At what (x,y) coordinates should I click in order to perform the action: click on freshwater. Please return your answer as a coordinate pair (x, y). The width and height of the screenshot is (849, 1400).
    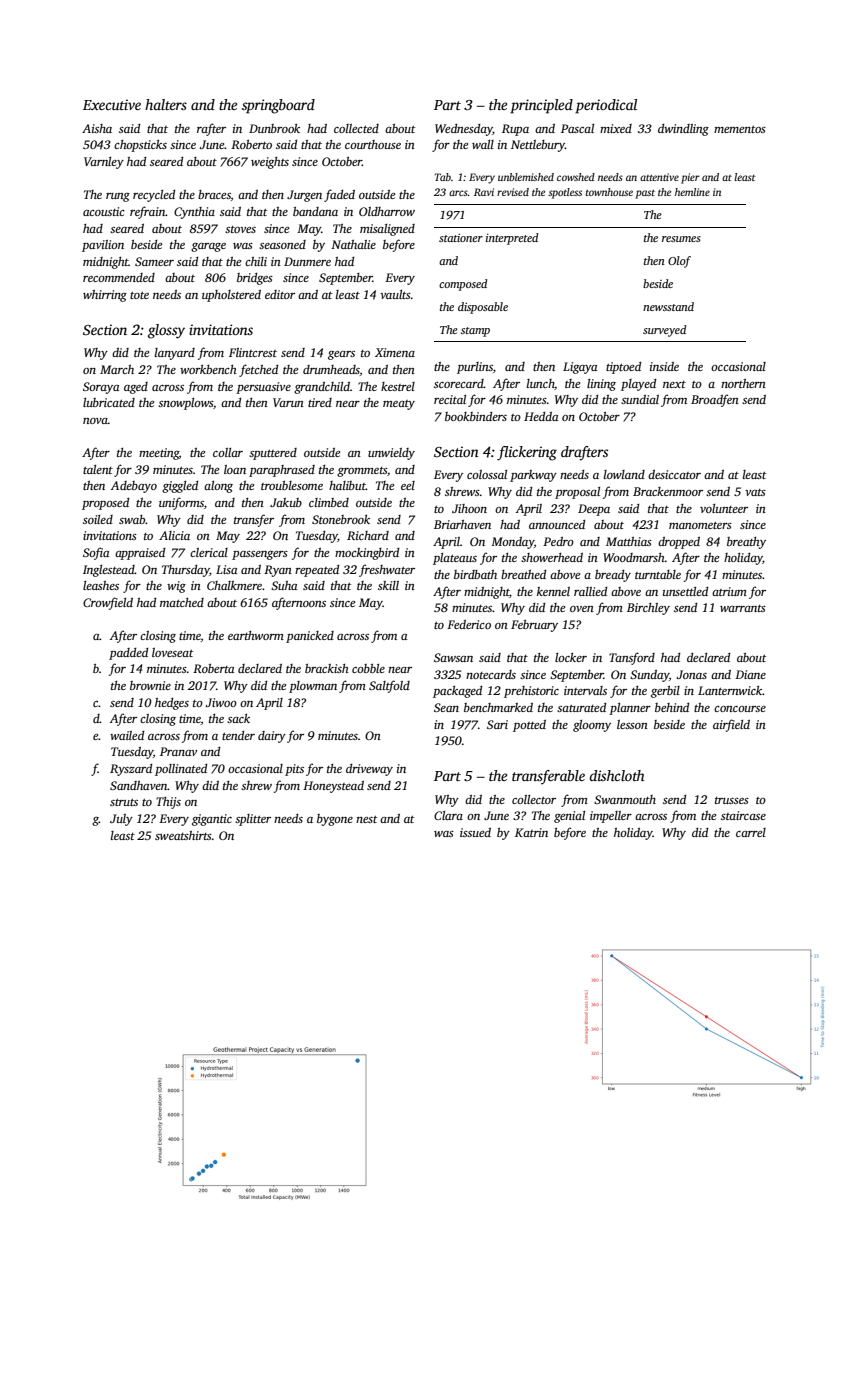
    Looking at the image, I should click on (387, 570).
